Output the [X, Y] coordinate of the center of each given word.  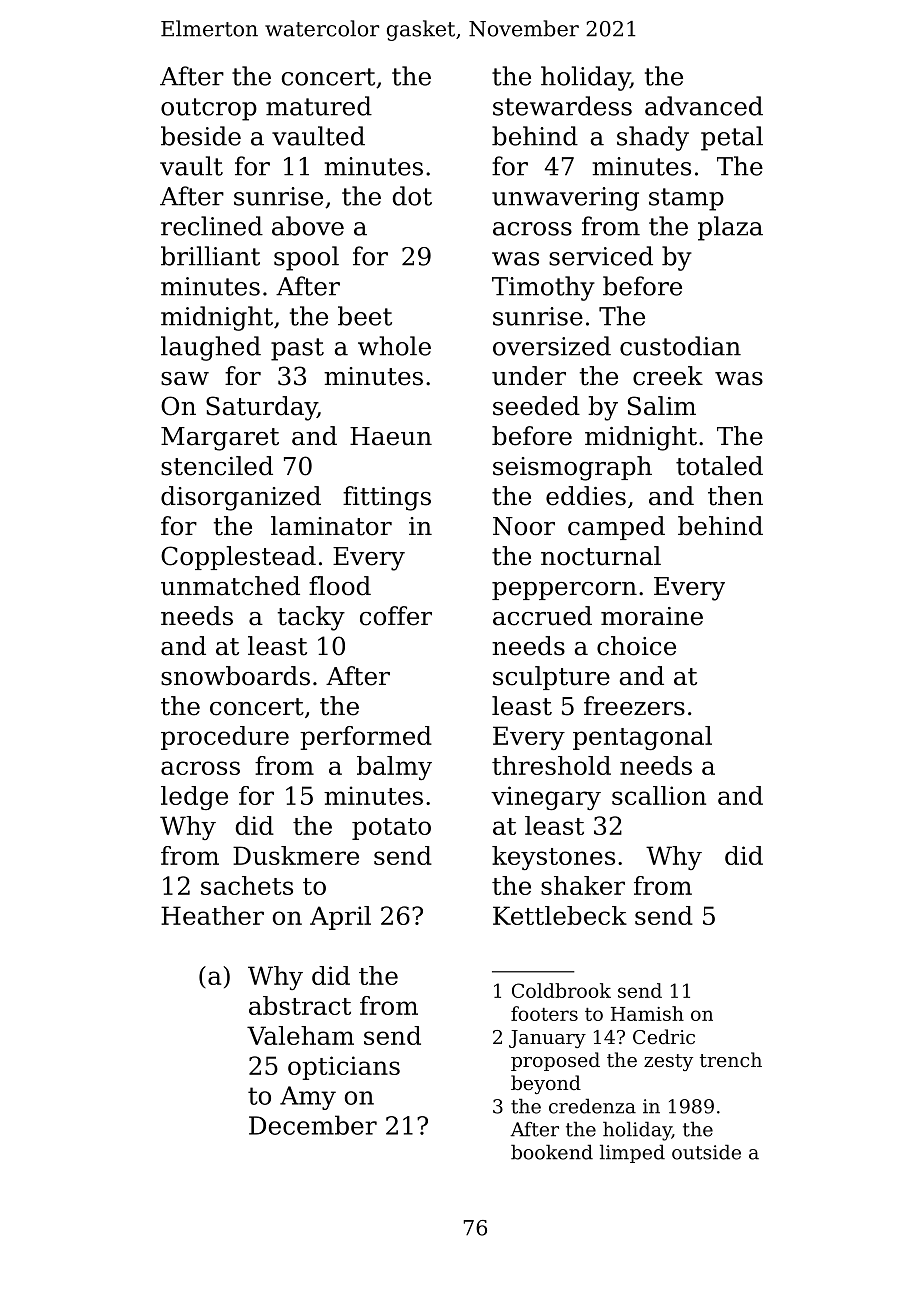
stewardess [562, 106]
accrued [542, 616]
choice [636, 646]
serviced [601, 256]
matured [319, 106]
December [313, 1125]
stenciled [217, 466]
